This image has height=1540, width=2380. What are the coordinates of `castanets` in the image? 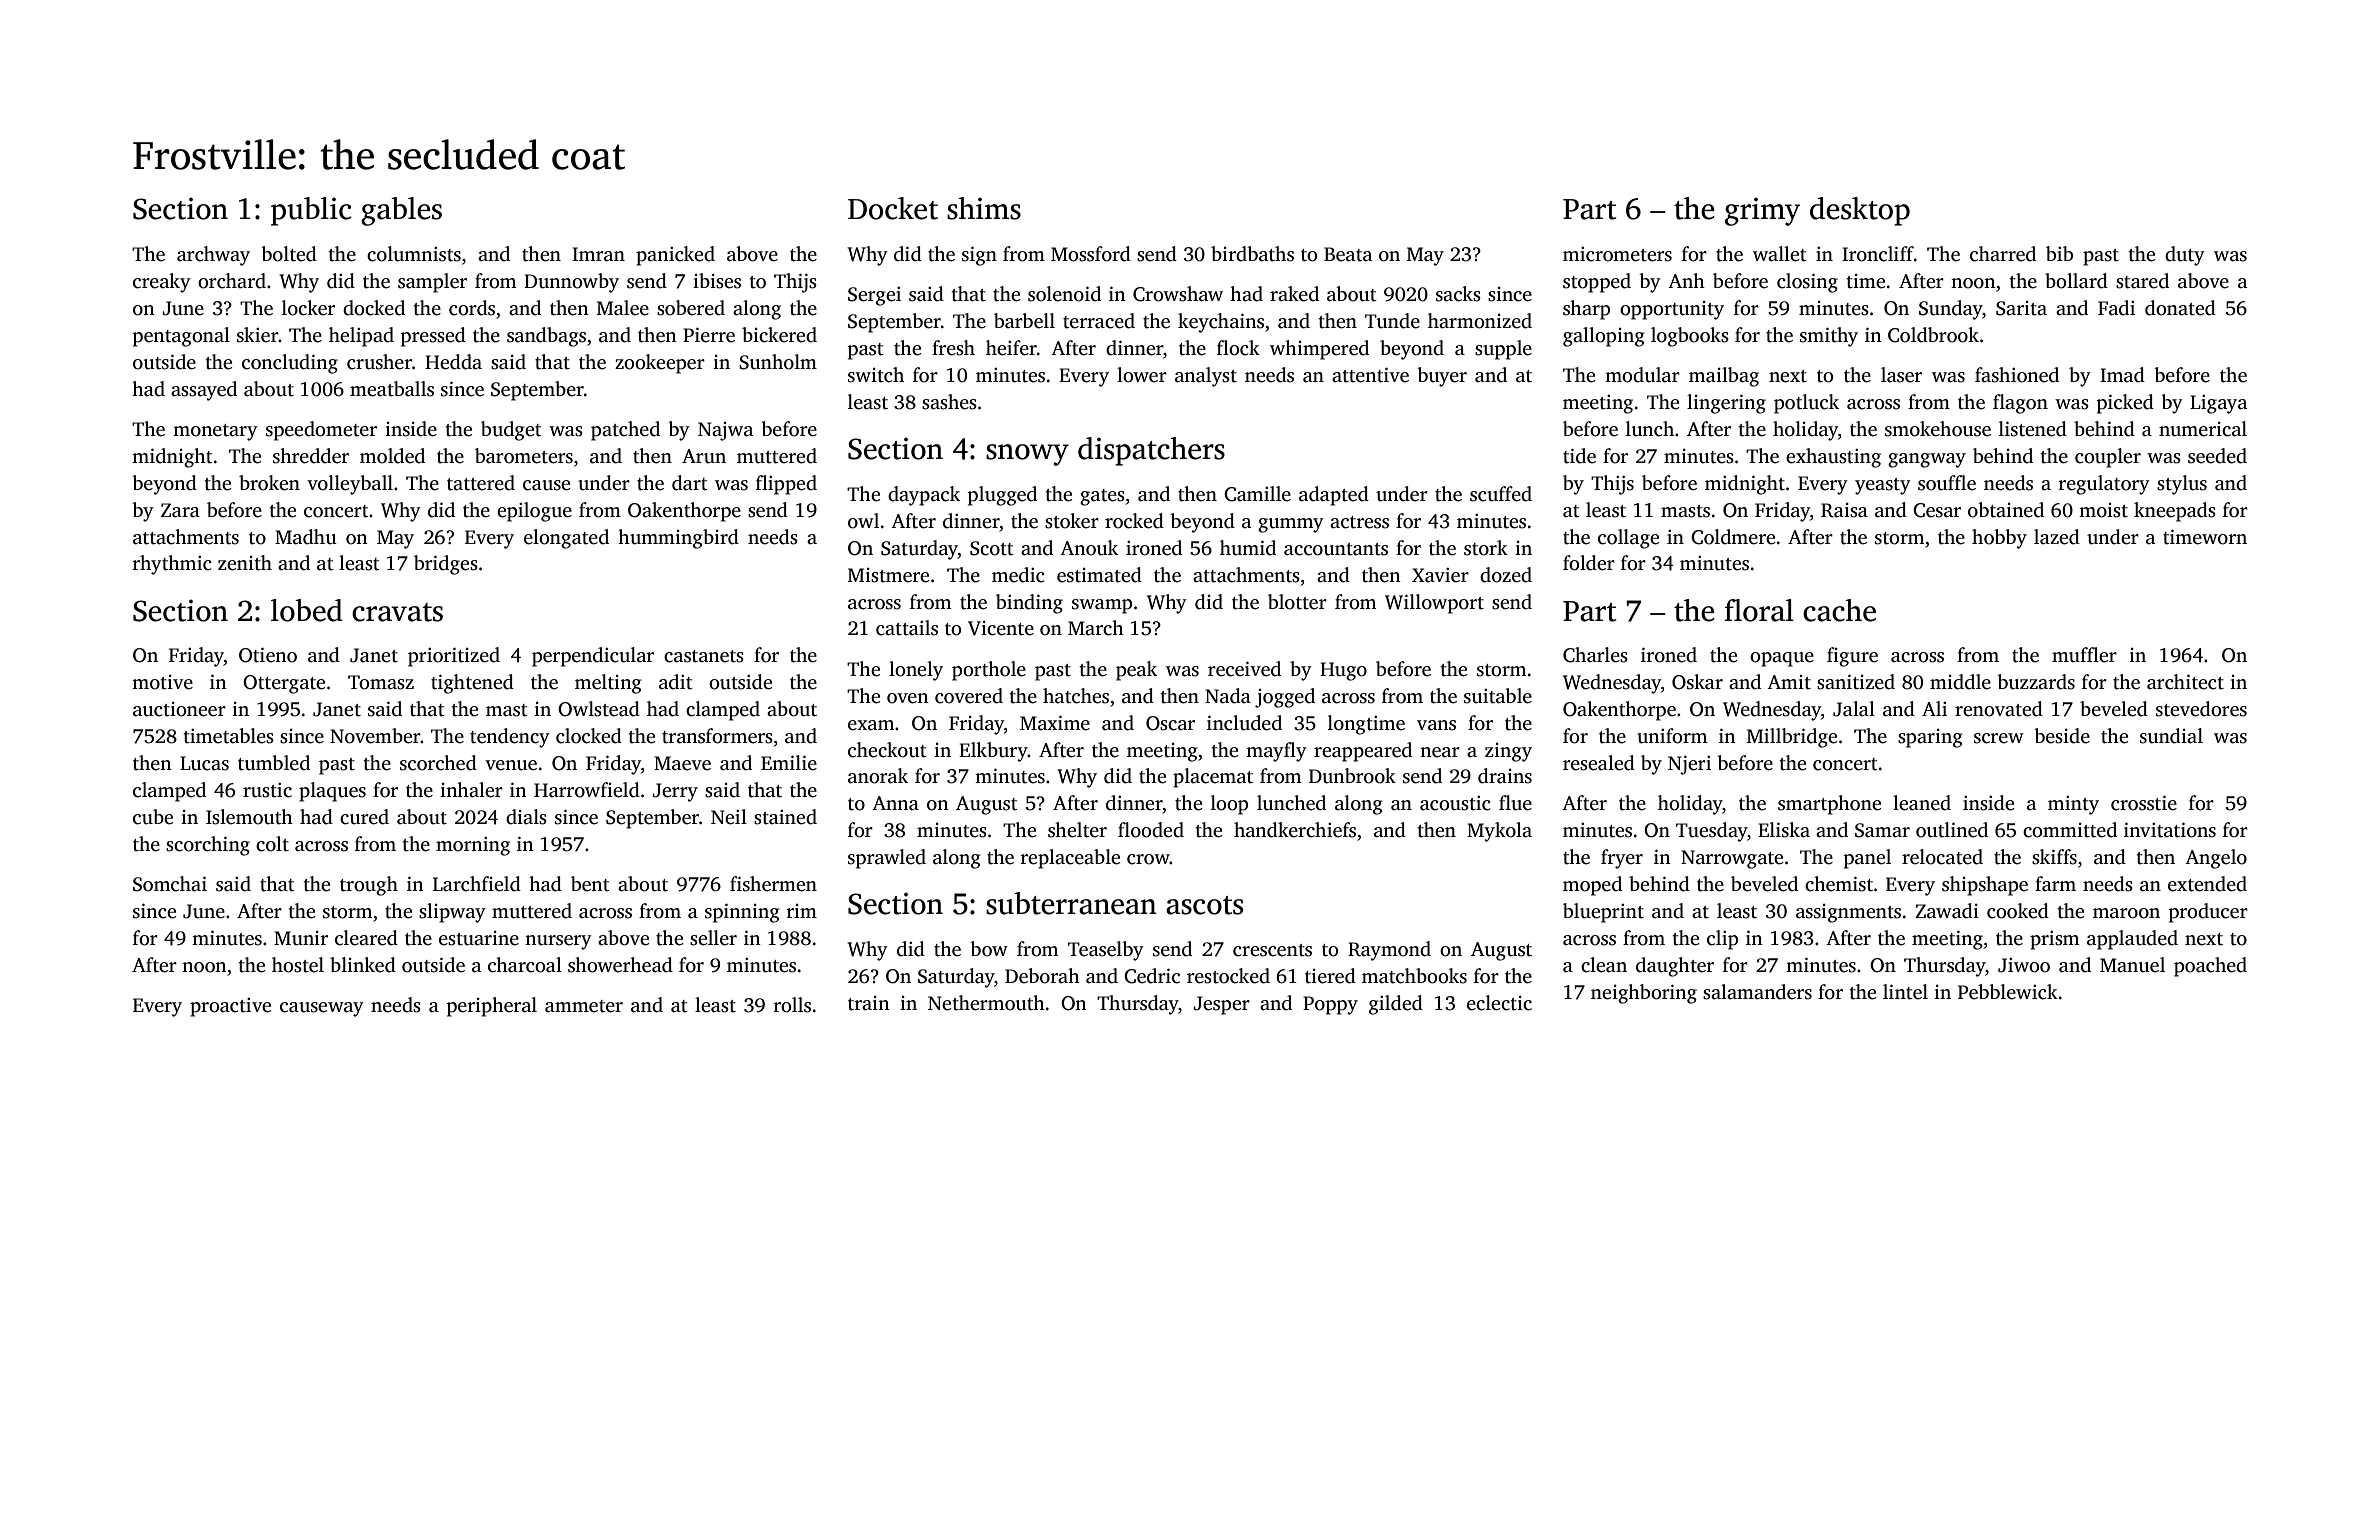 It's located at (704, 656).
